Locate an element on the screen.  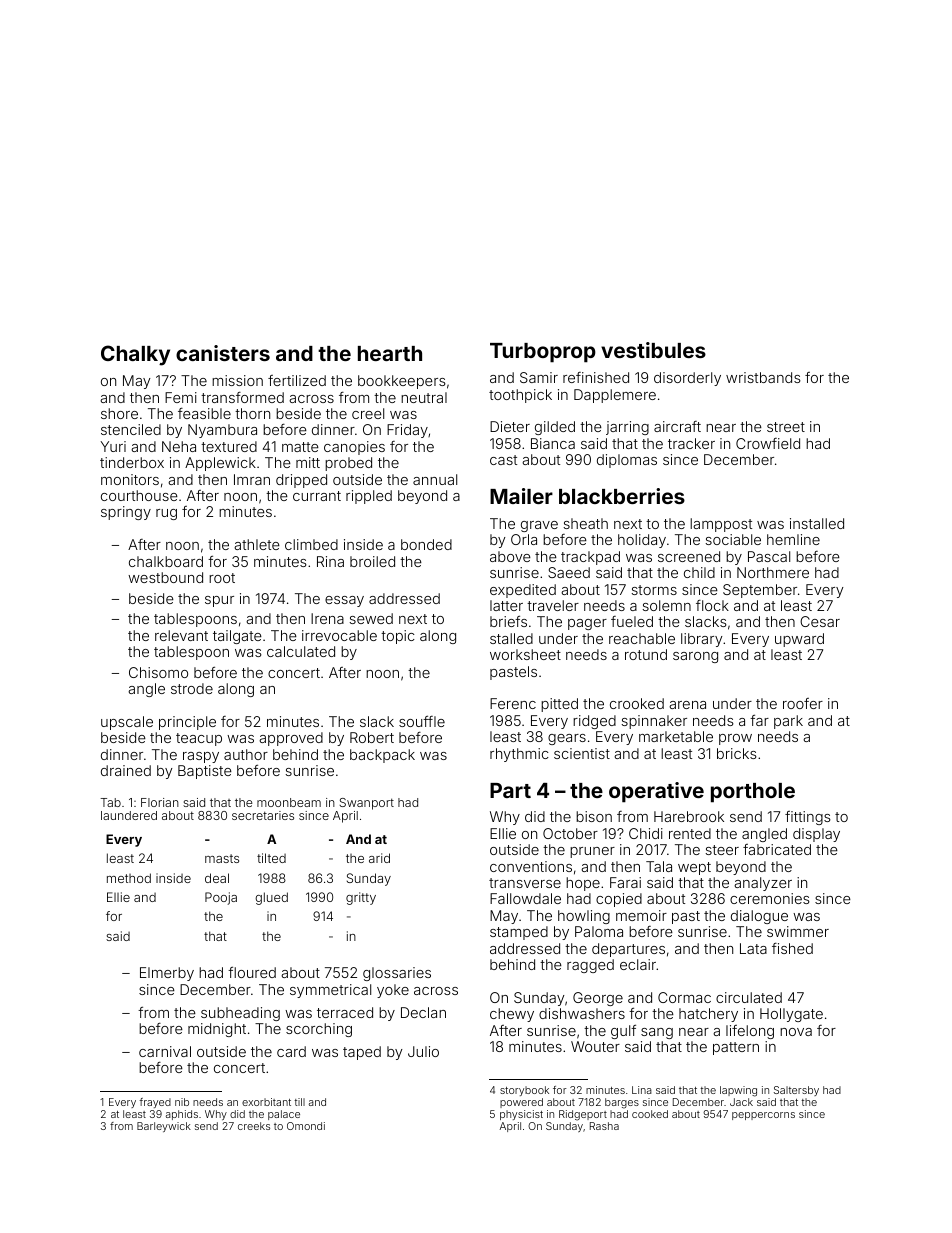
gritty is located at coordinates (361, 898).
